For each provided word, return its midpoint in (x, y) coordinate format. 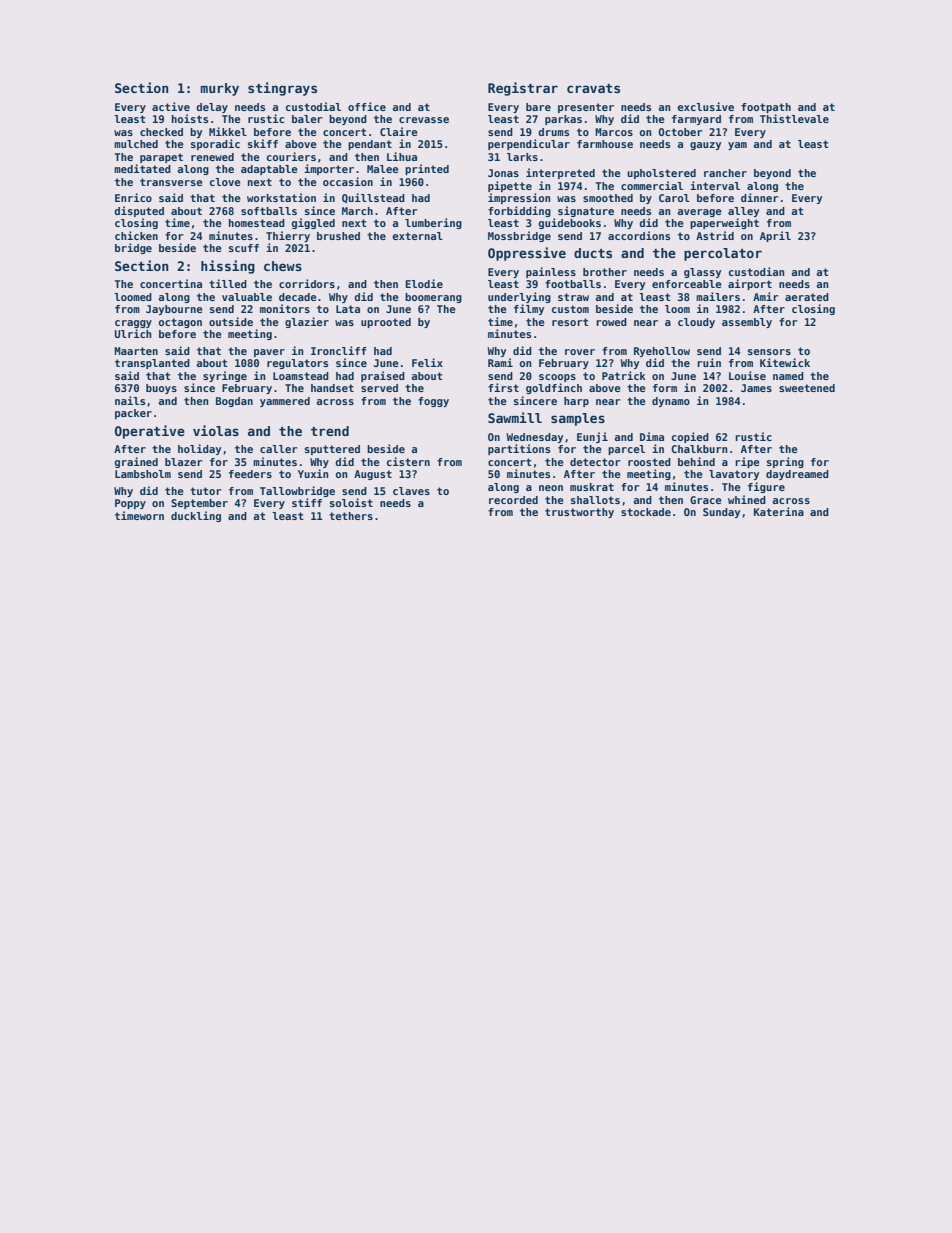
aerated (807, 297)
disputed (139, 211)
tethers (351, 516)
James (756, 388)
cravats (593, 88)
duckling (196, 516)
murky (219, 89)
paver (269, 353)
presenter (586, 108)
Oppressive (527, 254)
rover (580, 352)
